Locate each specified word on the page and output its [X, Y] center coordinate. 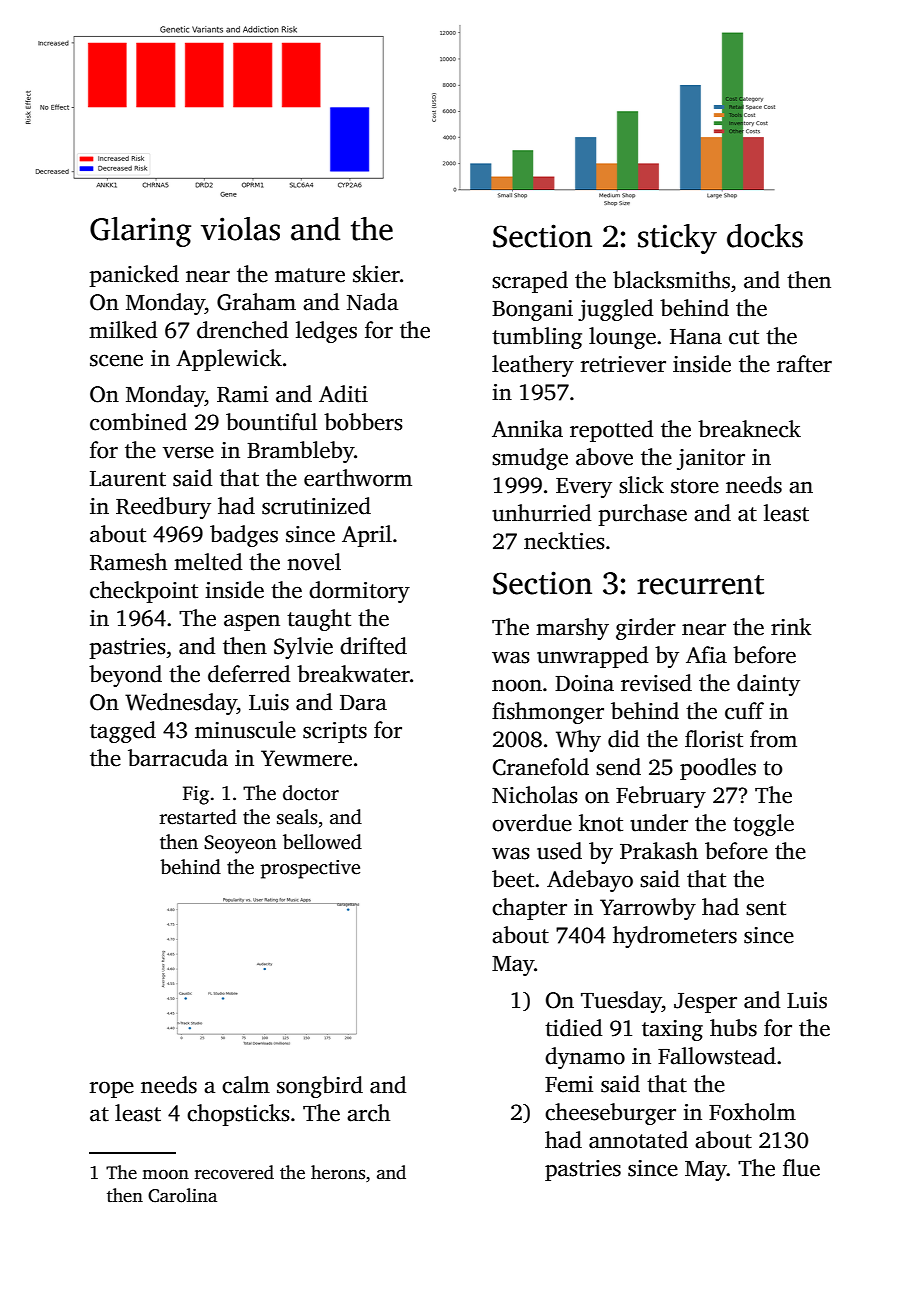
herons [338, 1172]
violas [240, 229]
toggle [763, 825]
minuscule [245, 730]
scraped [530, 282]
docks [765, 236]
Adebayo [590, 881]
